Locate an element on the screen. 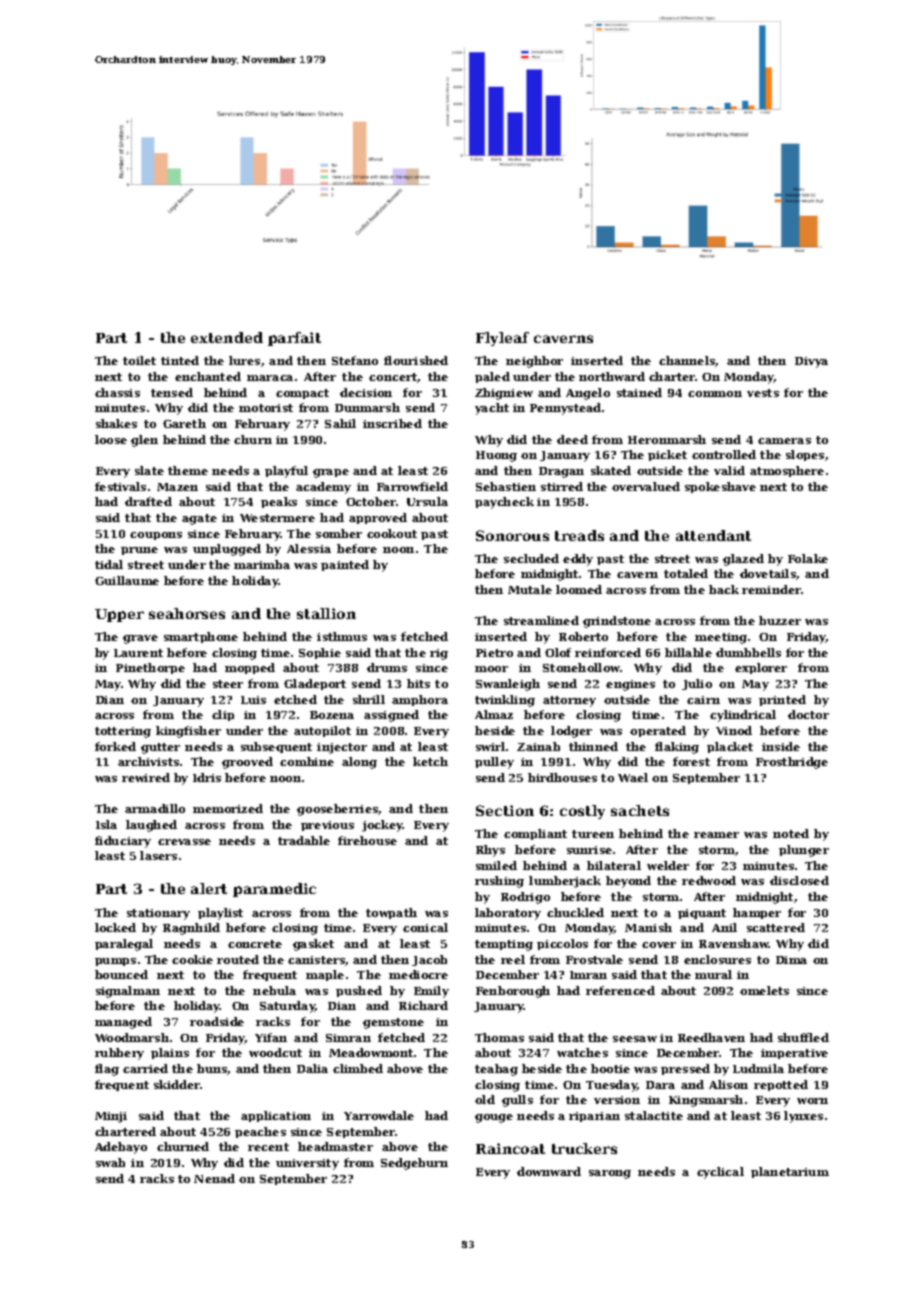  pumps is located at coordinates (115, 962).
